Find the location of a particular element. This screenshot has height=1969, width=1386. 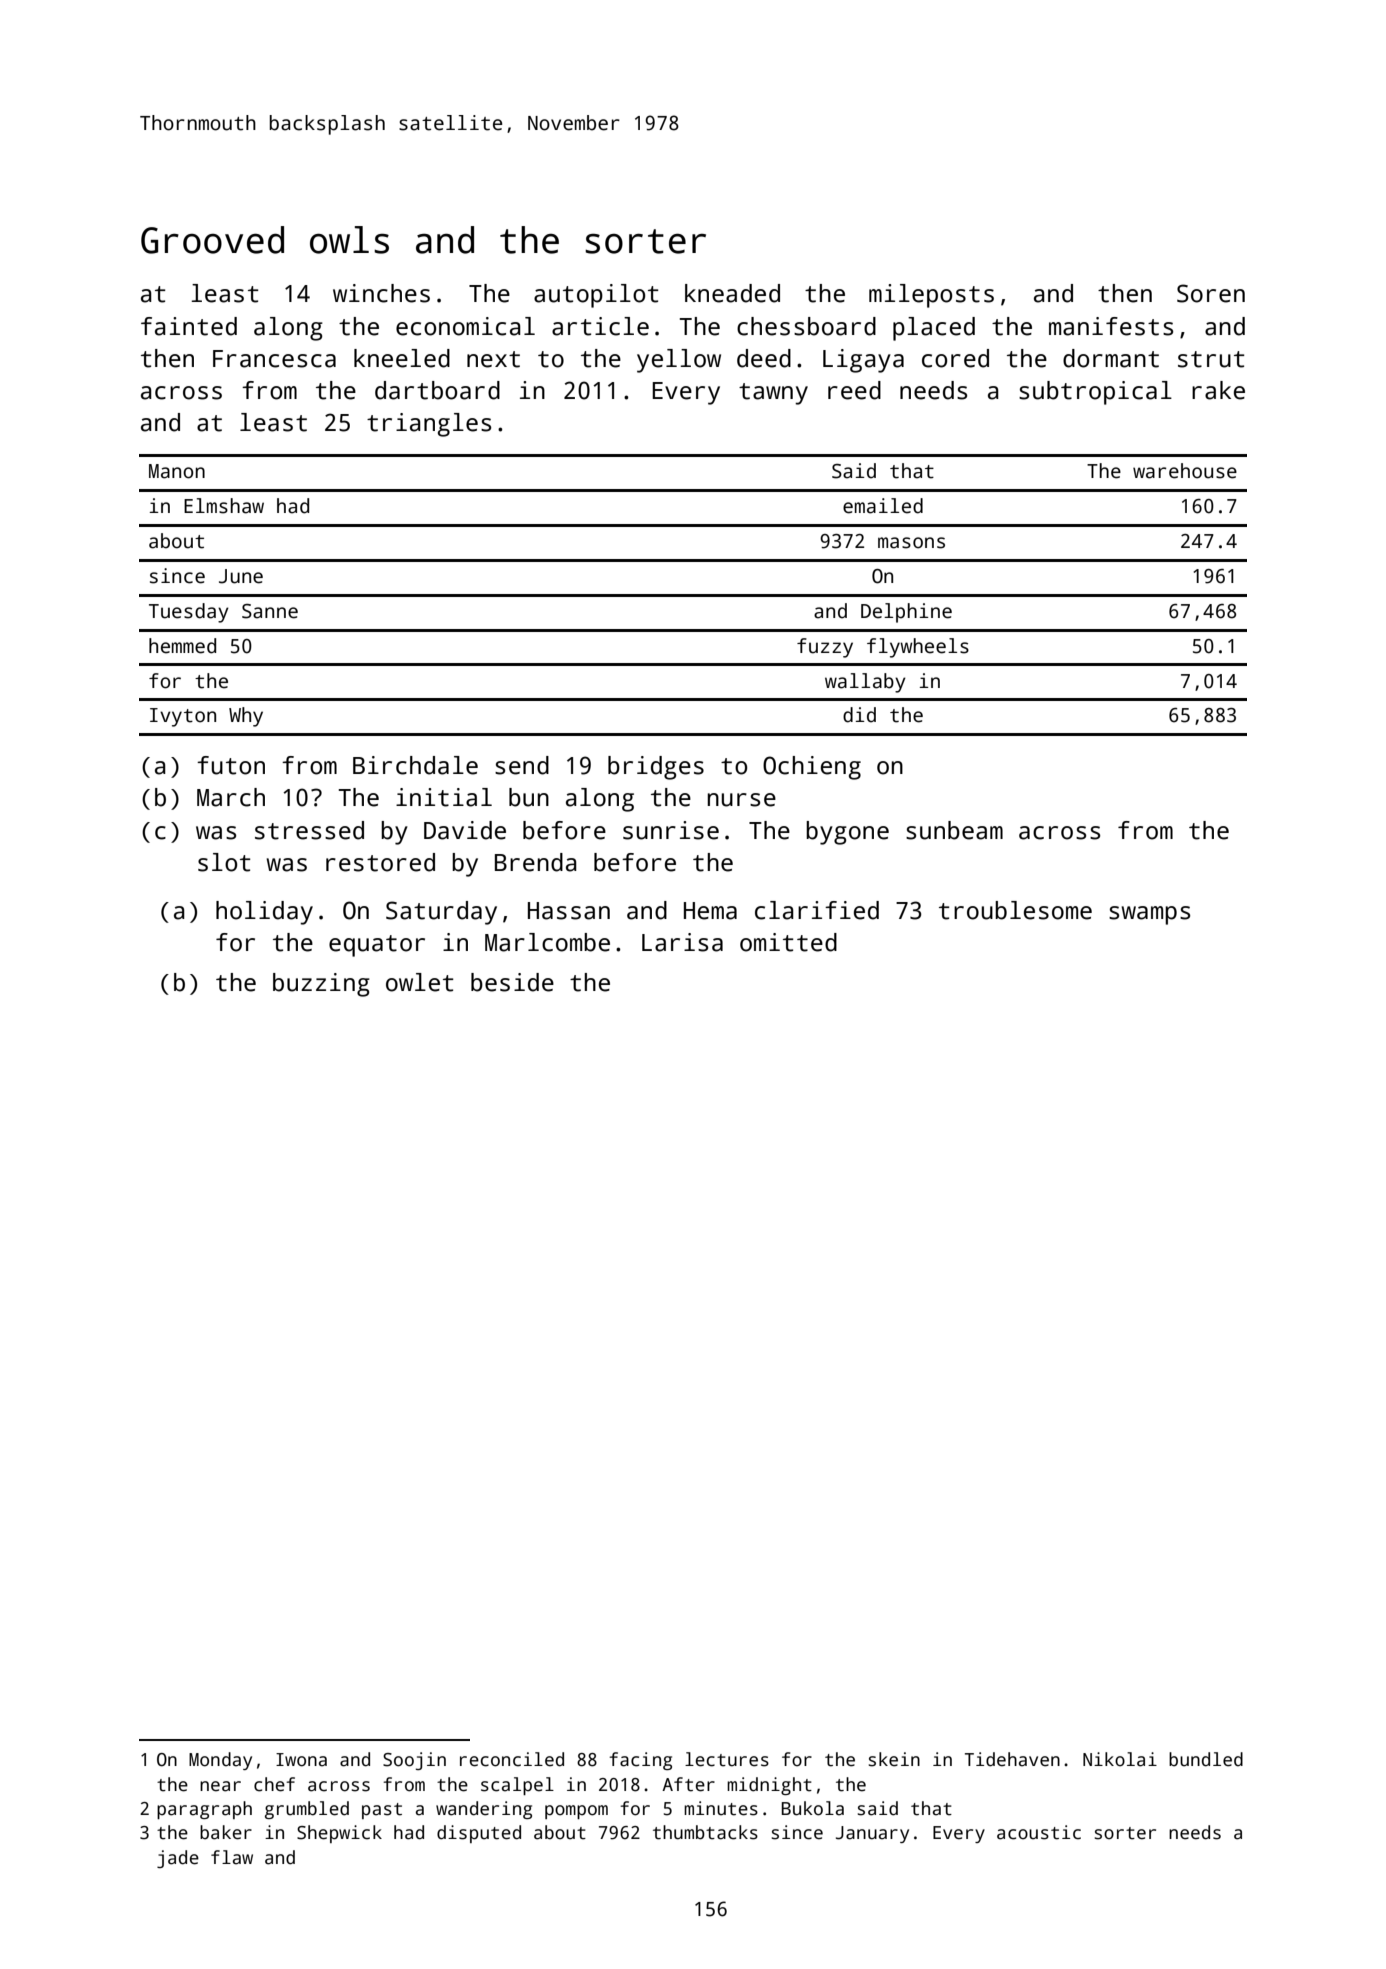

Nikolai is located at coordinates (1120, 1759).
